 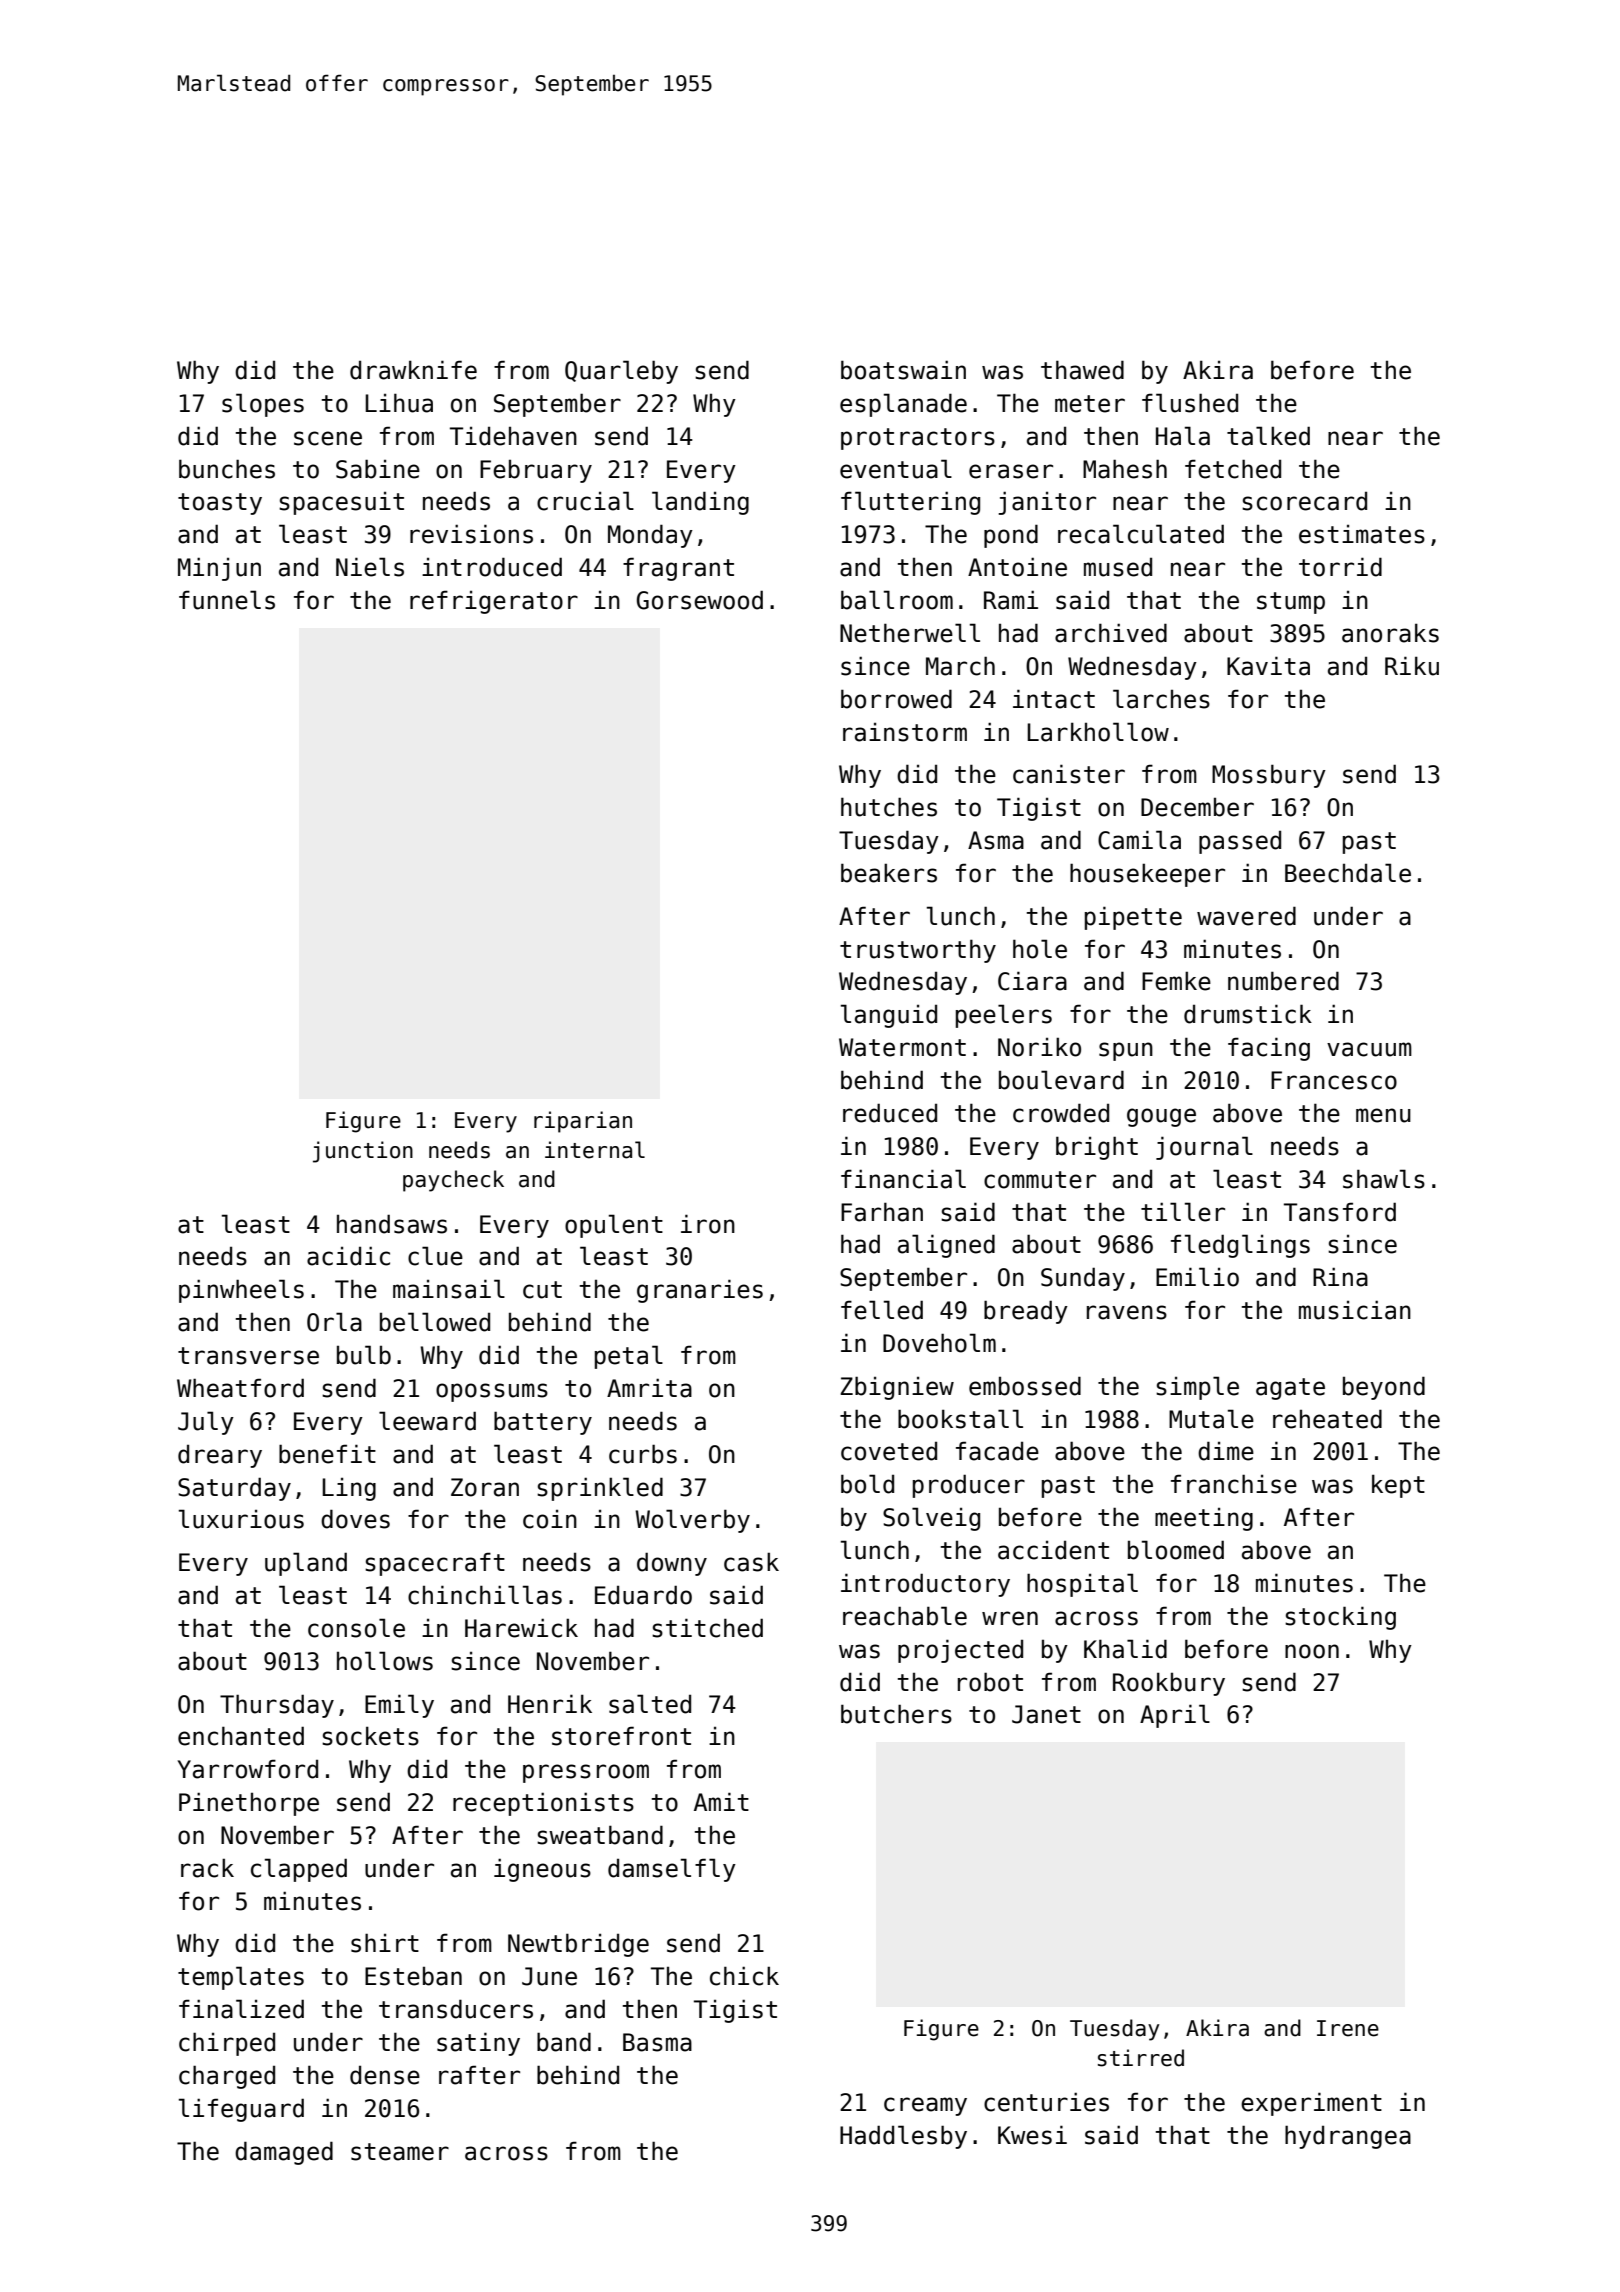 What do you see at coordinates (903, 370) in the document?
I see `boatswain` at bounding box center [903, 370].
